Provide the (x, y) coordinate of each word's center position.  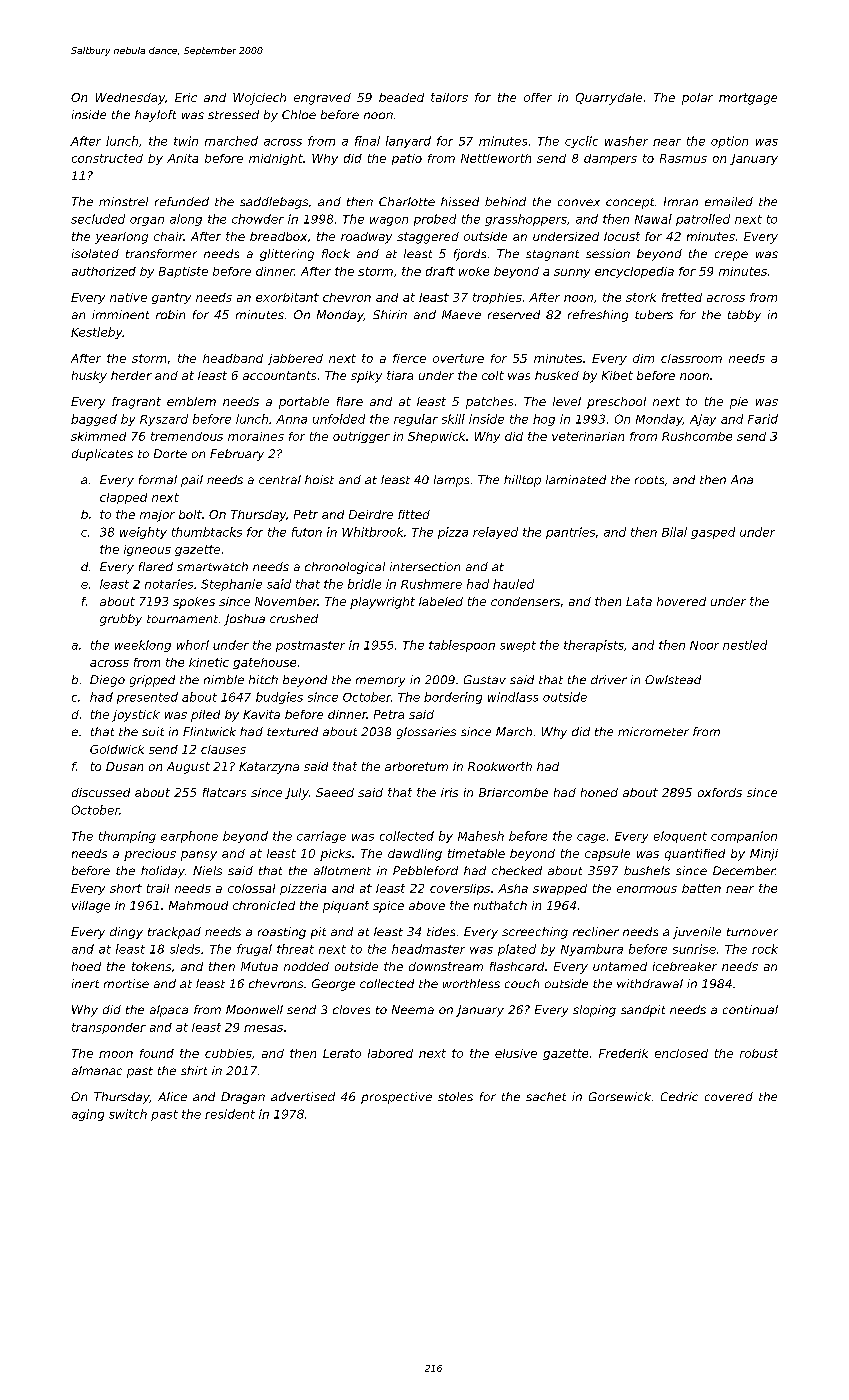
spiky (366, 377)
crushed (294, 618)
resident (230, 1114)
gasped (713, 533)
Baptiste (183, 272)
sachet (546, 1096)
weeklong (143, 646)
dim (643, 358)
